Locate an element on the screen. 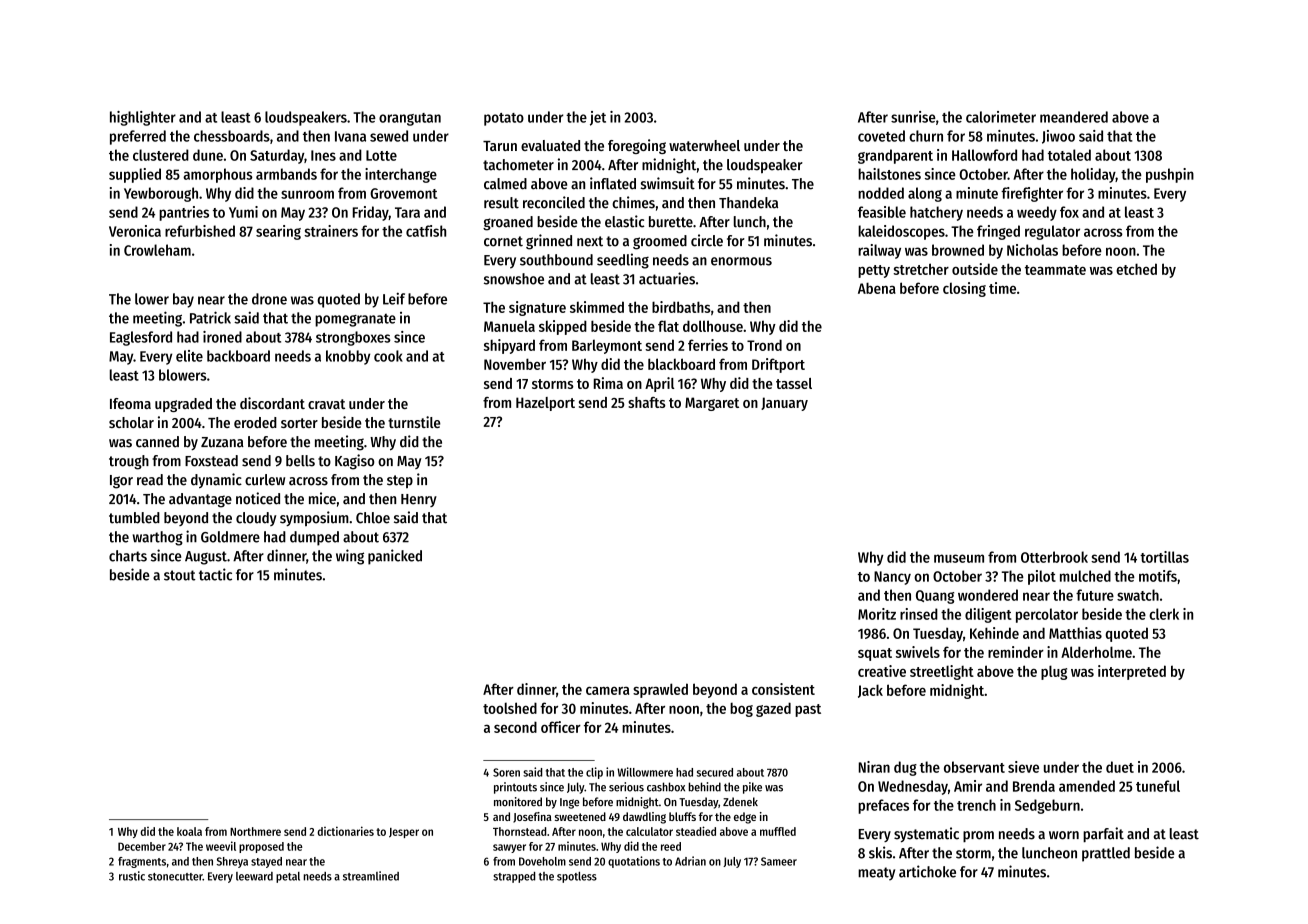  August is located at coordinates (206, 558).
